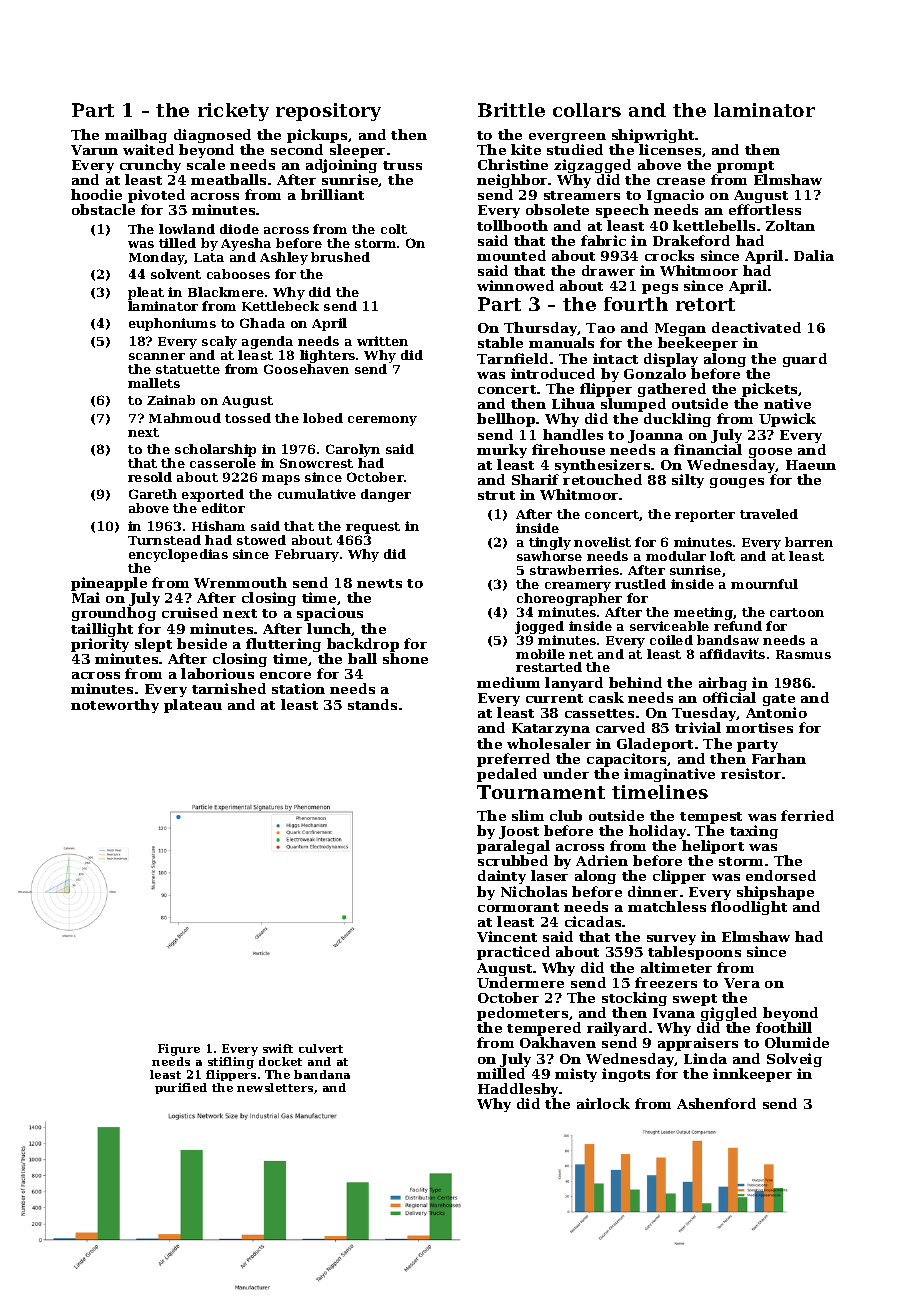  Describe the element at coordinates (781, 875) in the image. I see `endorsed` at that location.
